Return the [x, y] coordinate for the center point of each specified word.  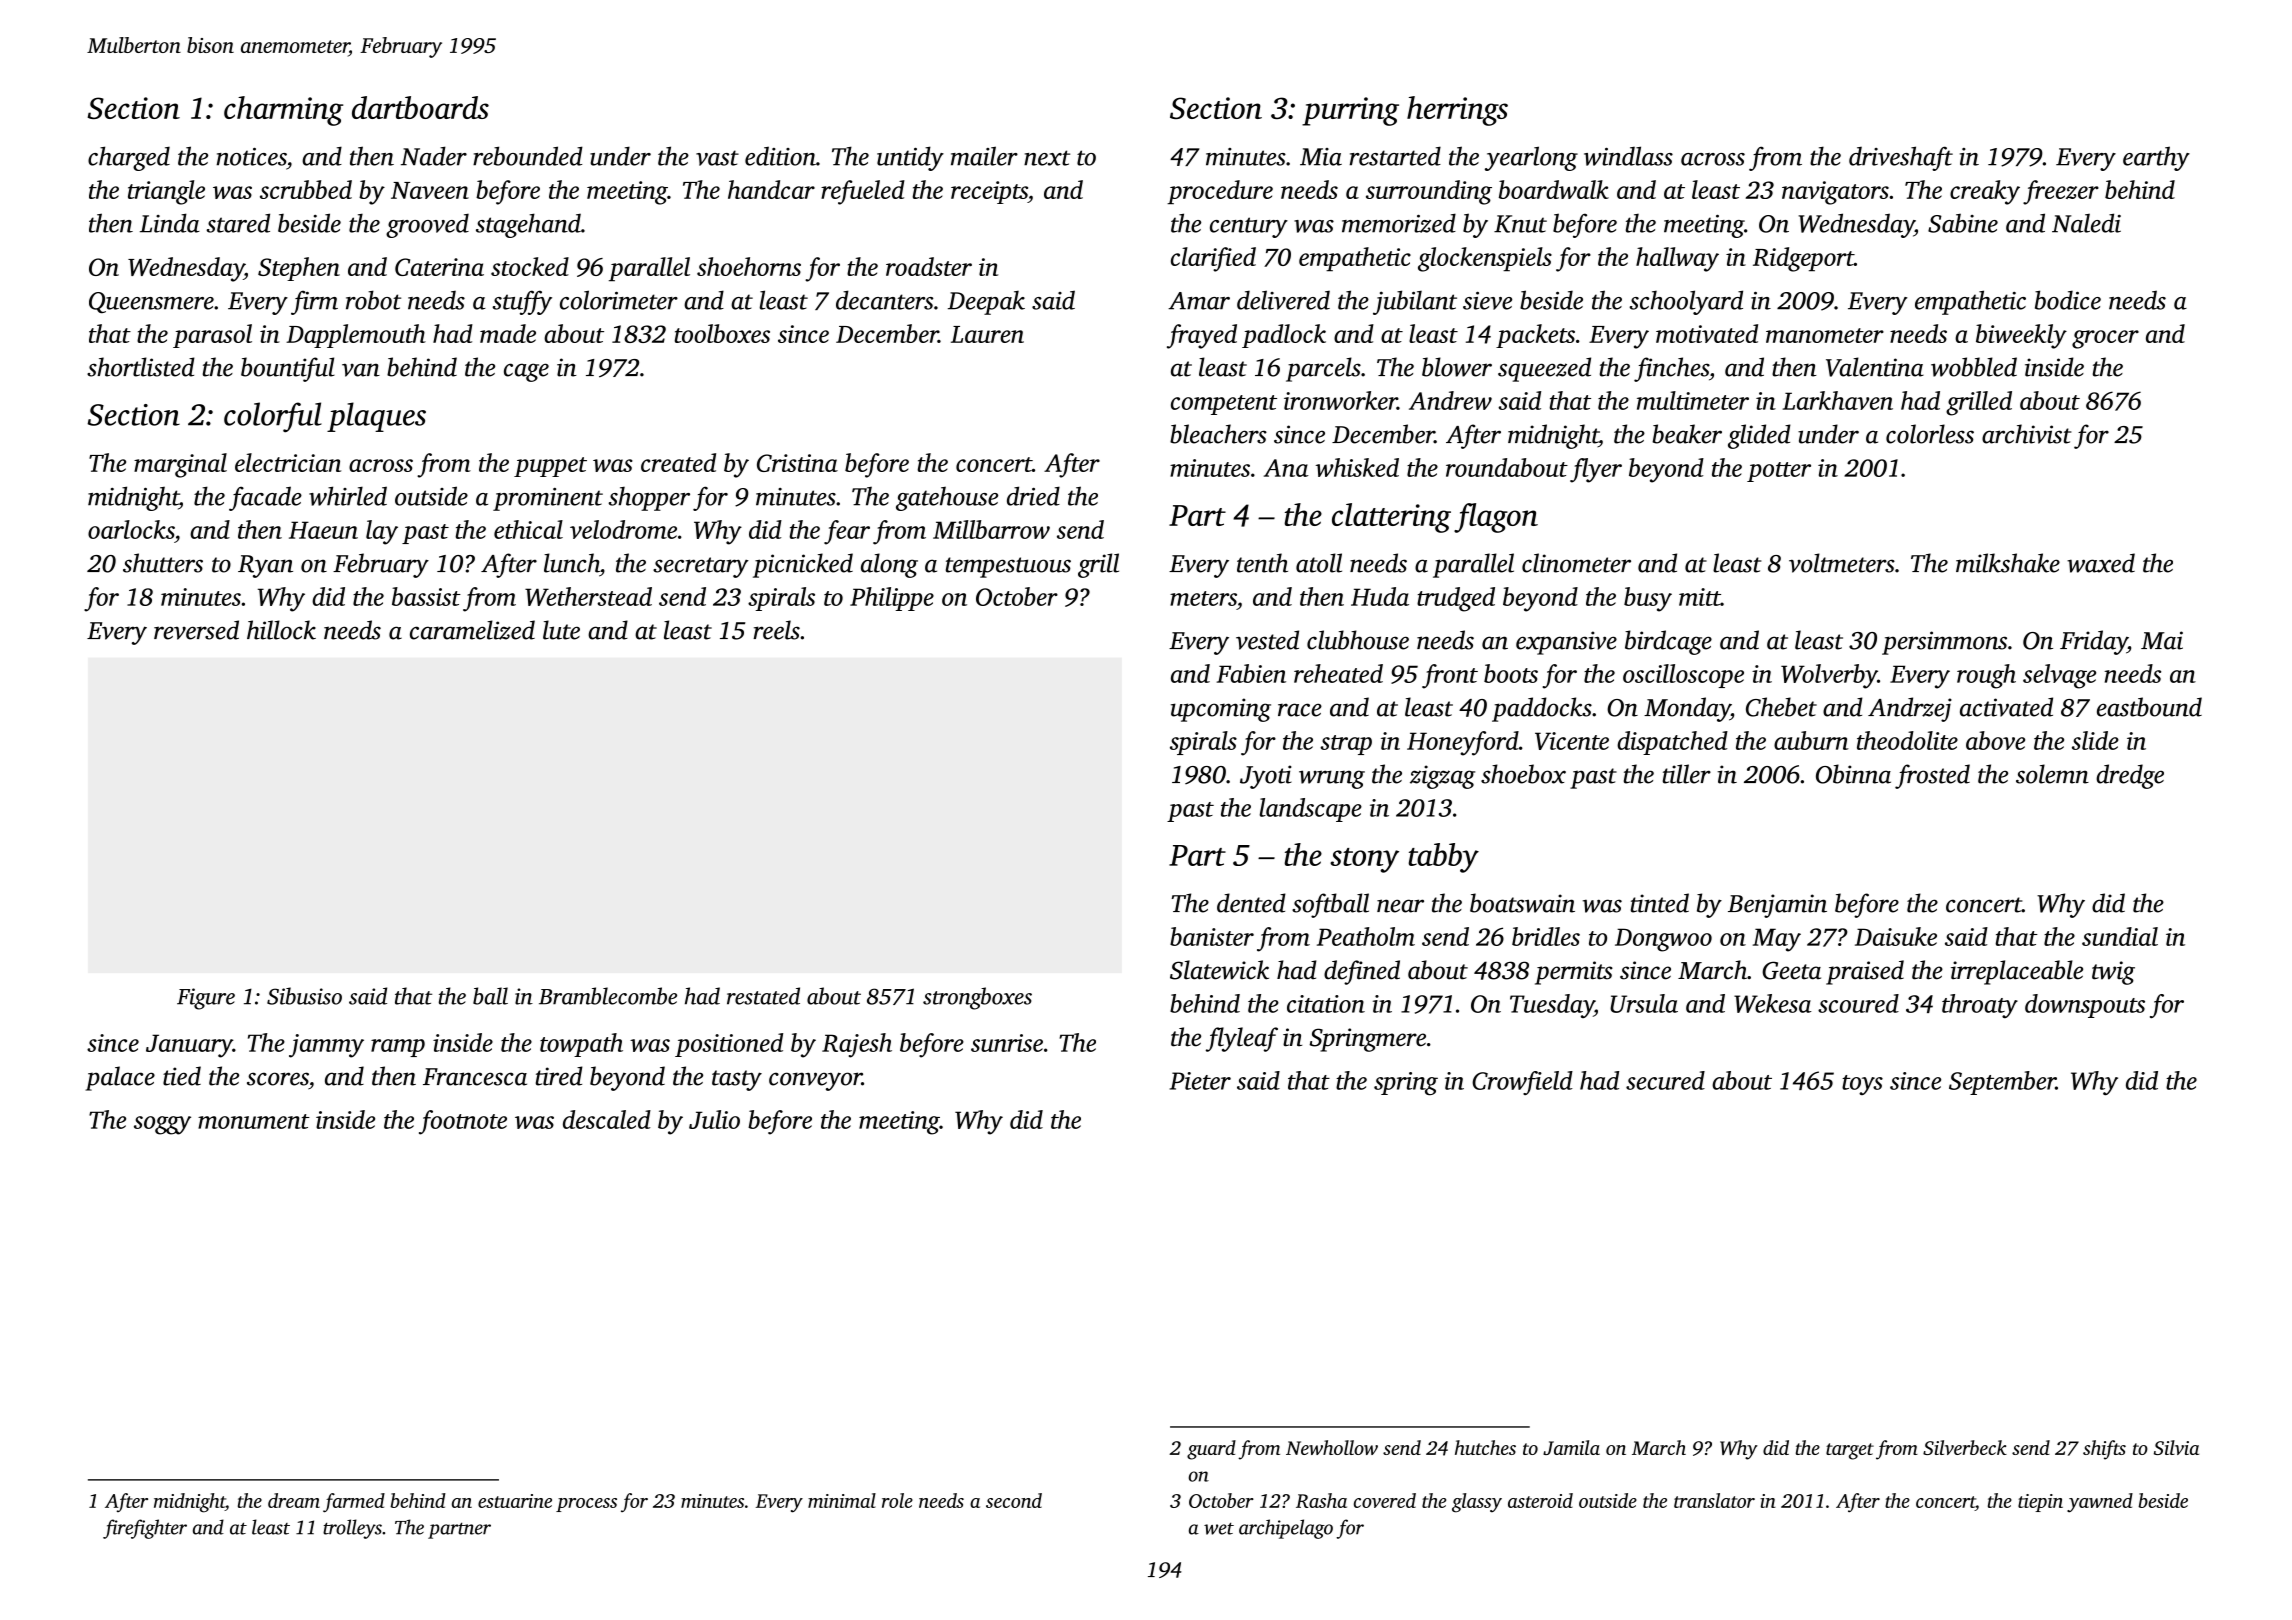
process [586, 1505]
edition [780, 156]
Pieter [1200, 1081]
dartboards [420, 107]
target [1850, 1451]
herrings [1457, 111]
